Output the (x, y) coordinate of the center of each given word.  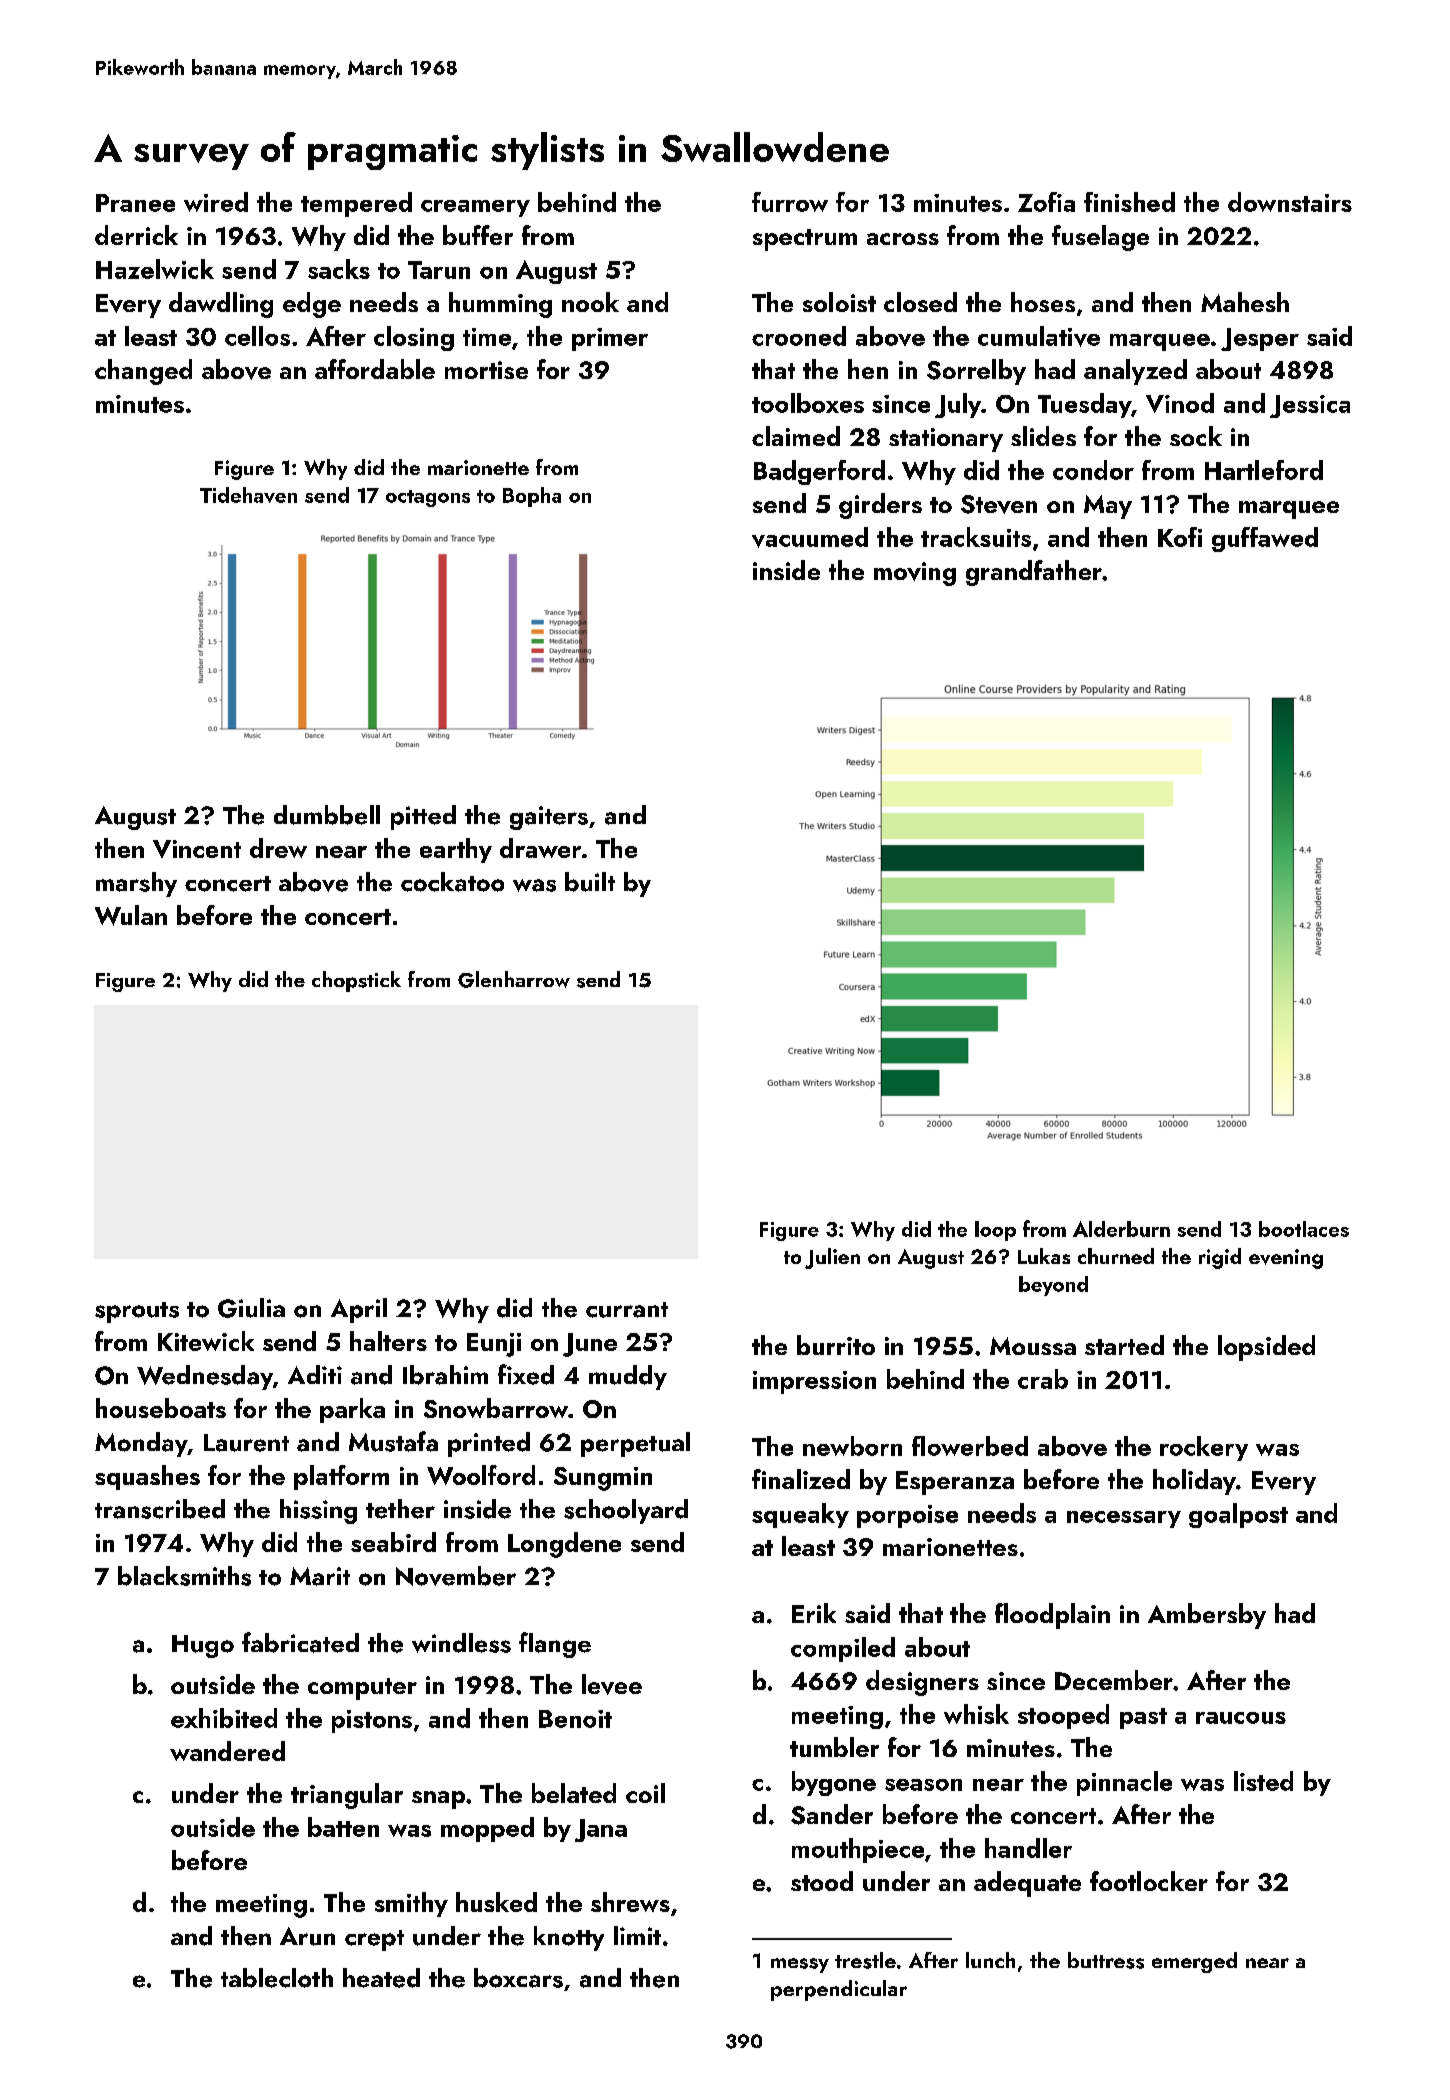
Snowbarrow (496, 1408)
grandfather (1034, 573)
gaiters (549, 818)
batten (343, 1827)
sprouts (137, 1312)
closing (414, 338)
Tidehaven (248, 495)
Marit (320, 1576)
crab (1043, 1379)
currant (627, 1310)
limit (637, 1935)
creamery (475, 208)
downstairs (1290, 202)
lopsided (1266, 1348)
